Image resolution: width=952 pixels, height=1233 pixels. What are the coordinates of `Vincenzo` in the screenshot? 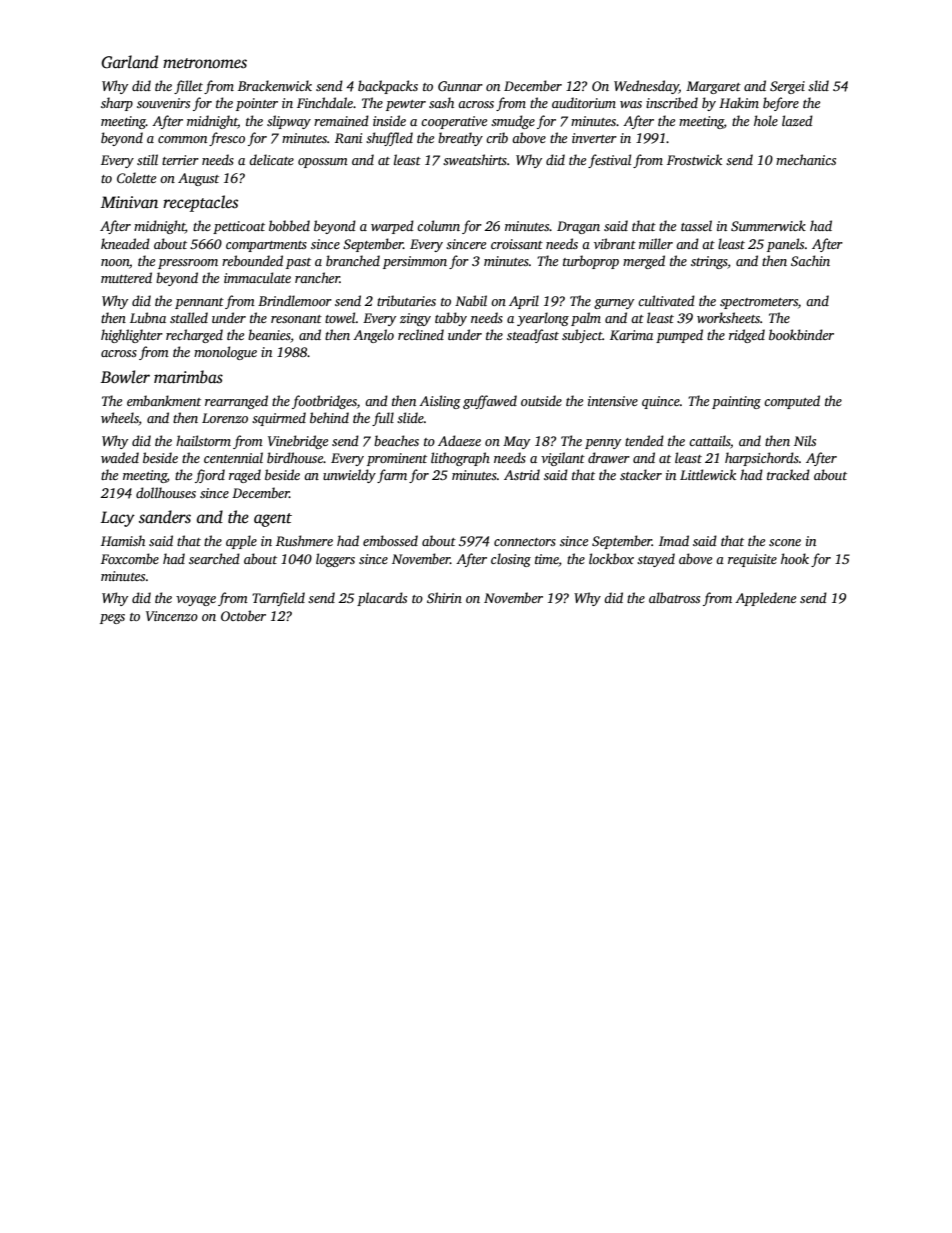 It's located at (172, 616).
